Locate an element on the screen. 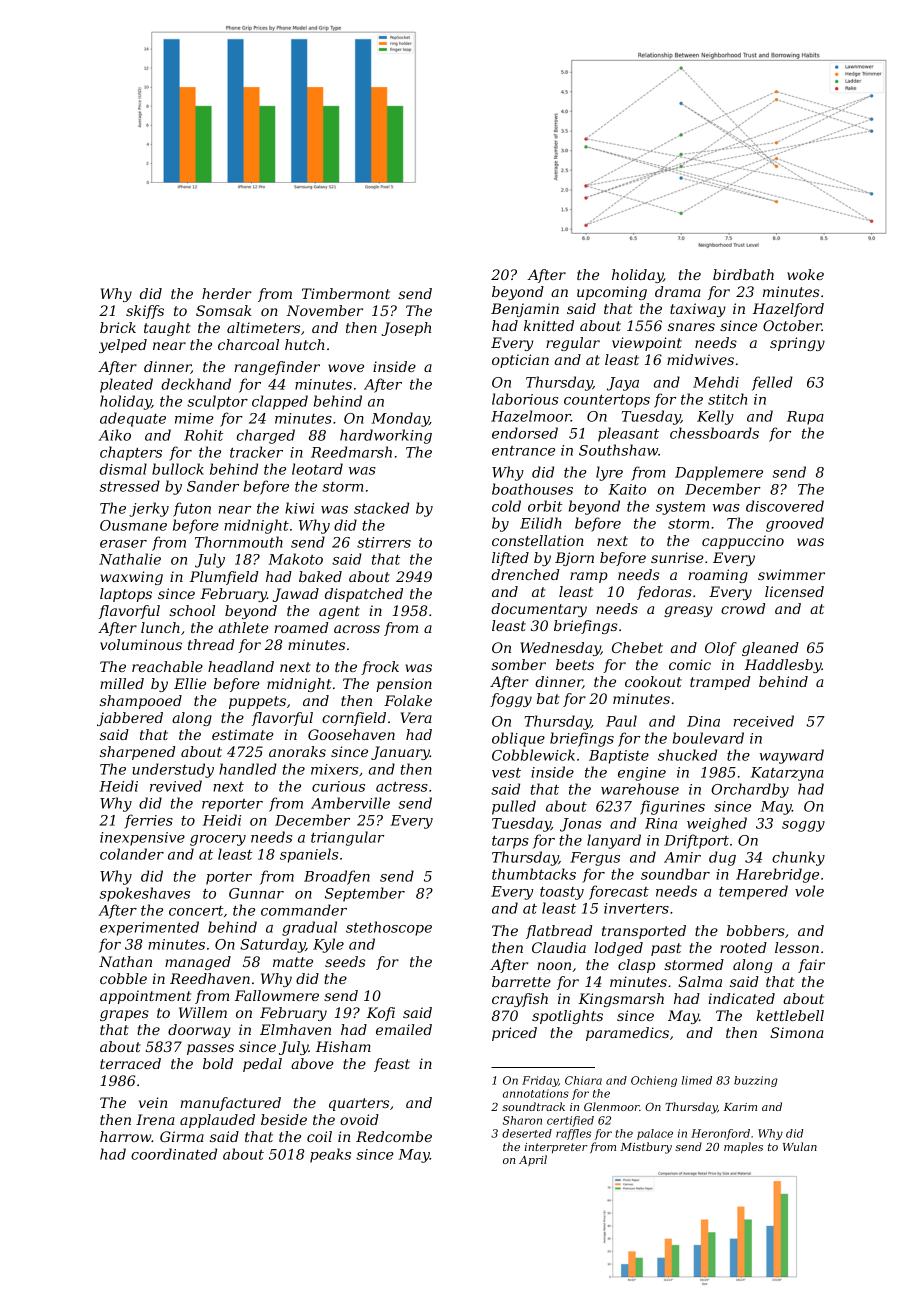  felled is located at coordinates (772, 383).
